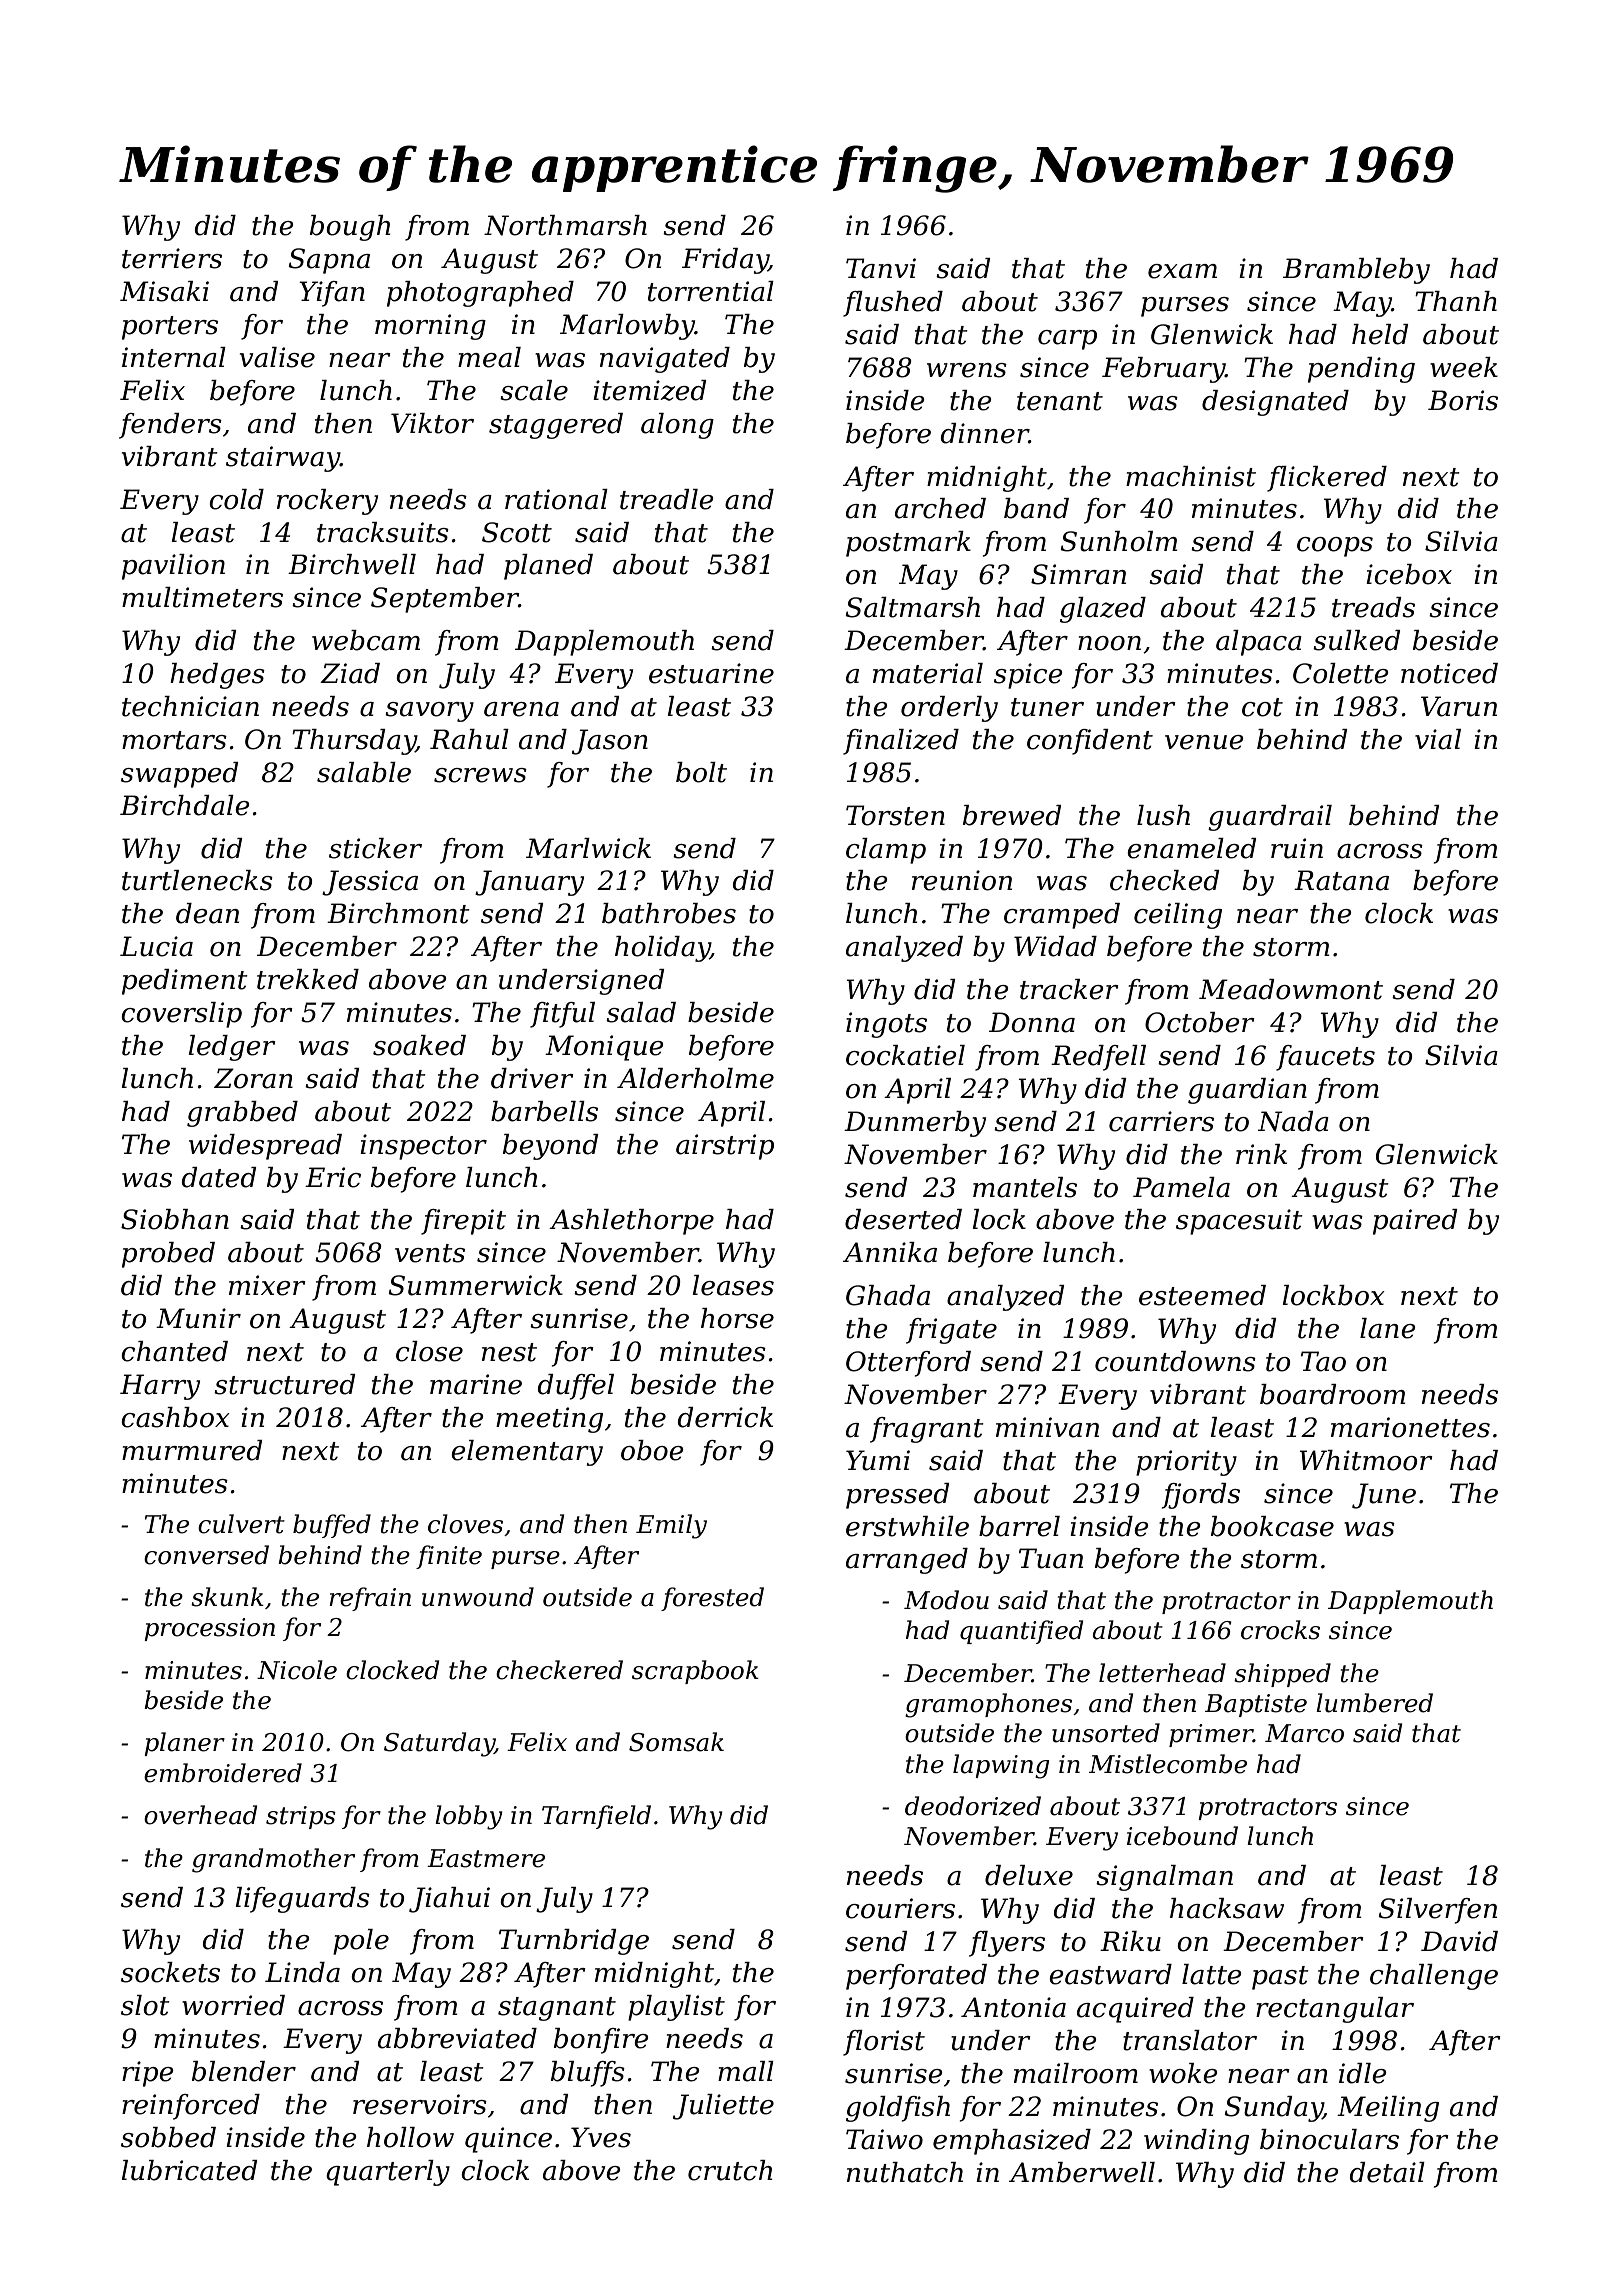 The width and height of the screenshot is (1620, 2292). I want to click on Northmarsh, so click(565, 225).
